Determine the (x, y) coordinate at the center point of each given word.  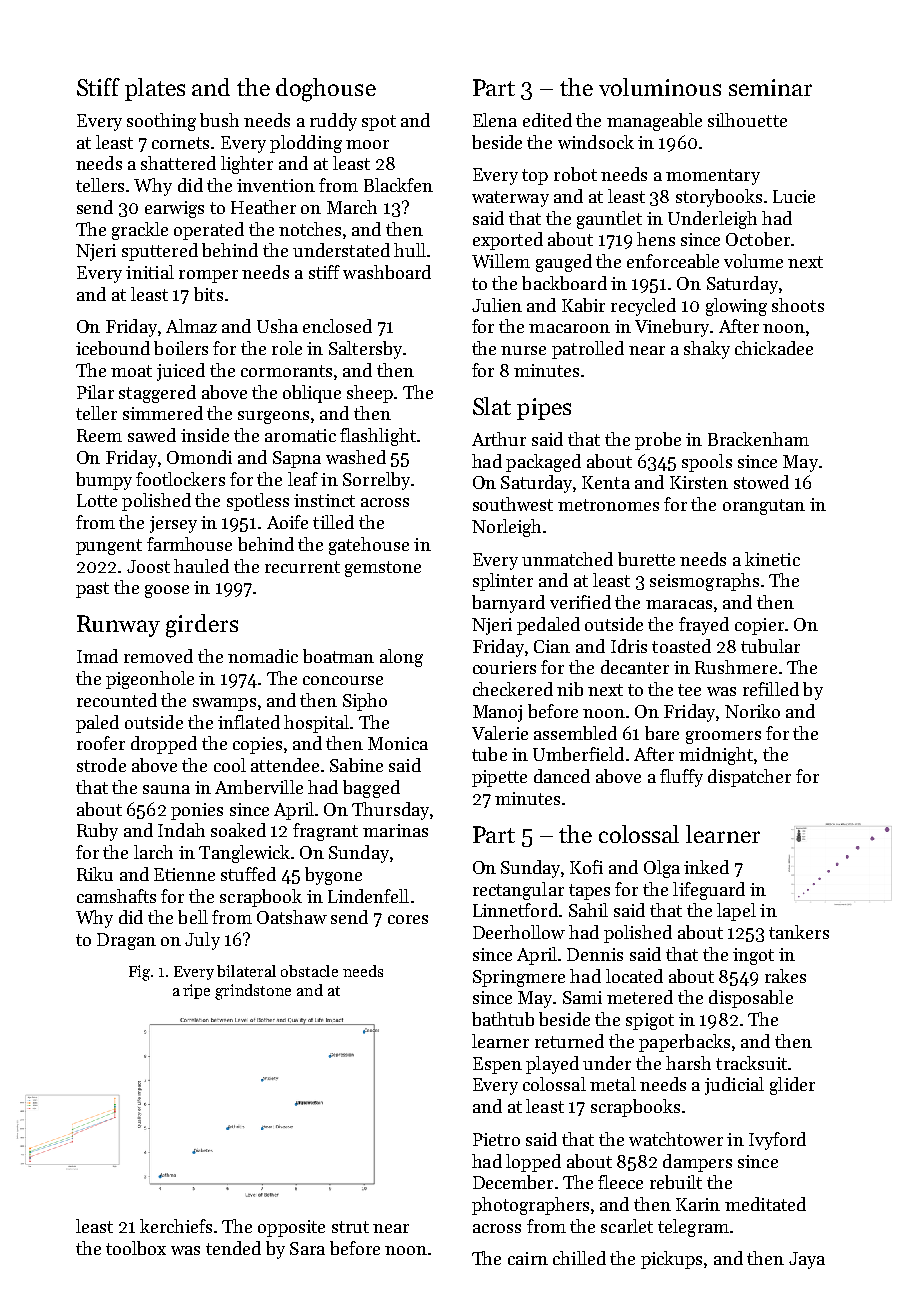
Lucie (794, 196)
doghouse (326, 90)
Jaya (807, 1260)
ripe (196, 991)
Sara (307, 1248)
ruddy (333, 122)
